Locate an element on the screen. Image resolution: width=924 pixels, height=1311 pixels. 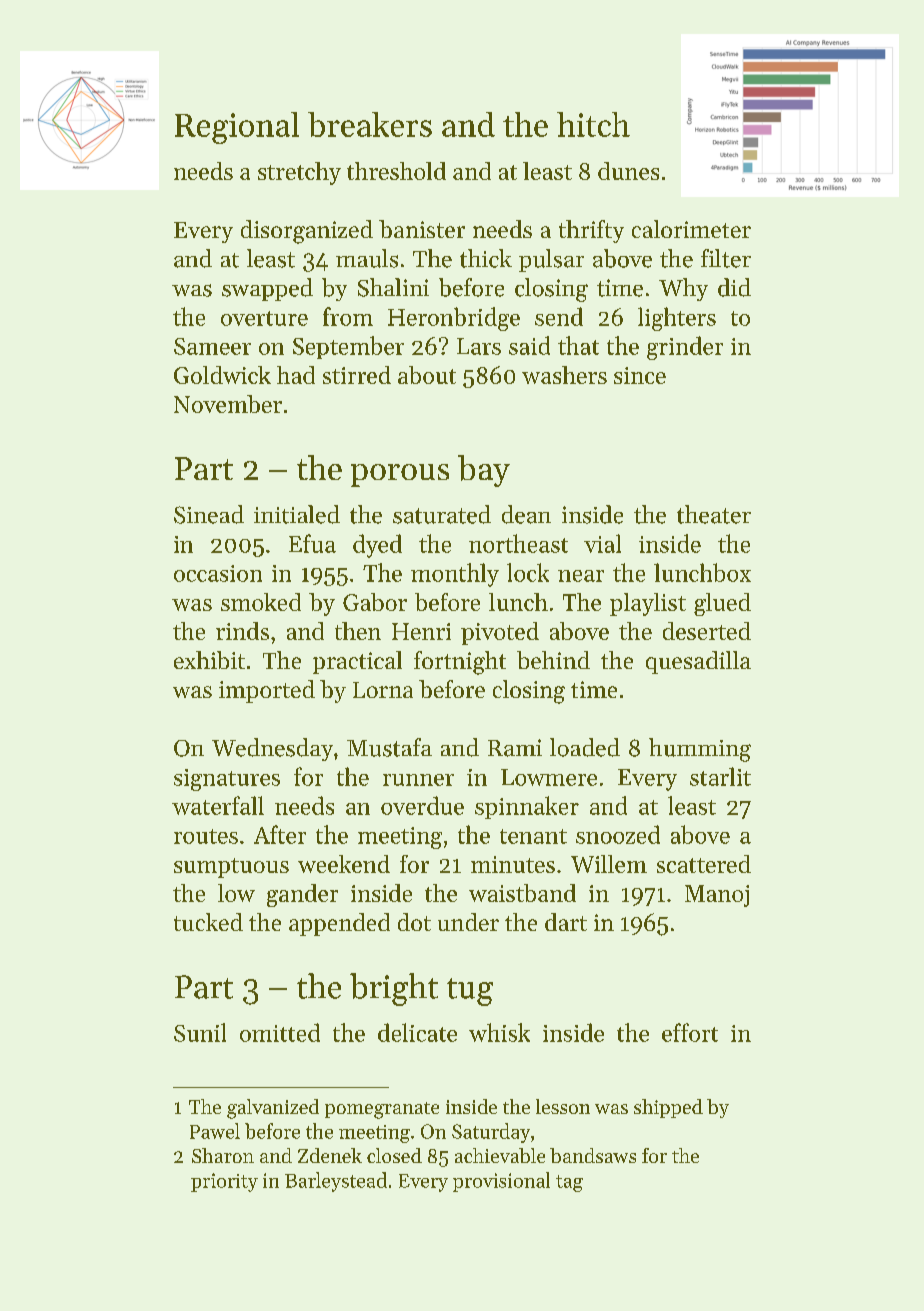
Shalini is located at coordinates (393, 287).
